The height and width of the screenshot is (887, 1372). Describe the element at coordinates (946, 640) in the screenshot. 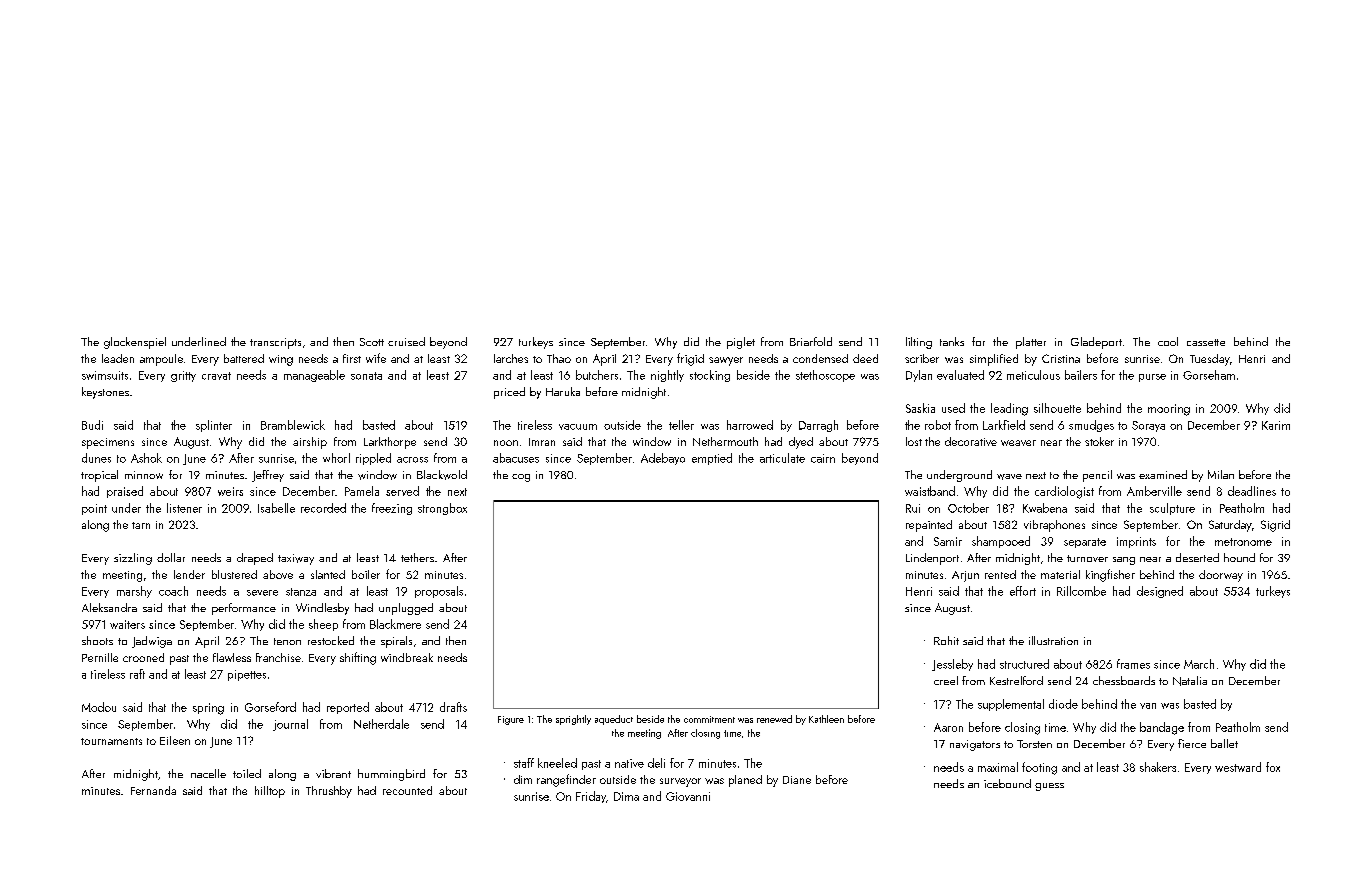

I see `Rohit` at that location.
